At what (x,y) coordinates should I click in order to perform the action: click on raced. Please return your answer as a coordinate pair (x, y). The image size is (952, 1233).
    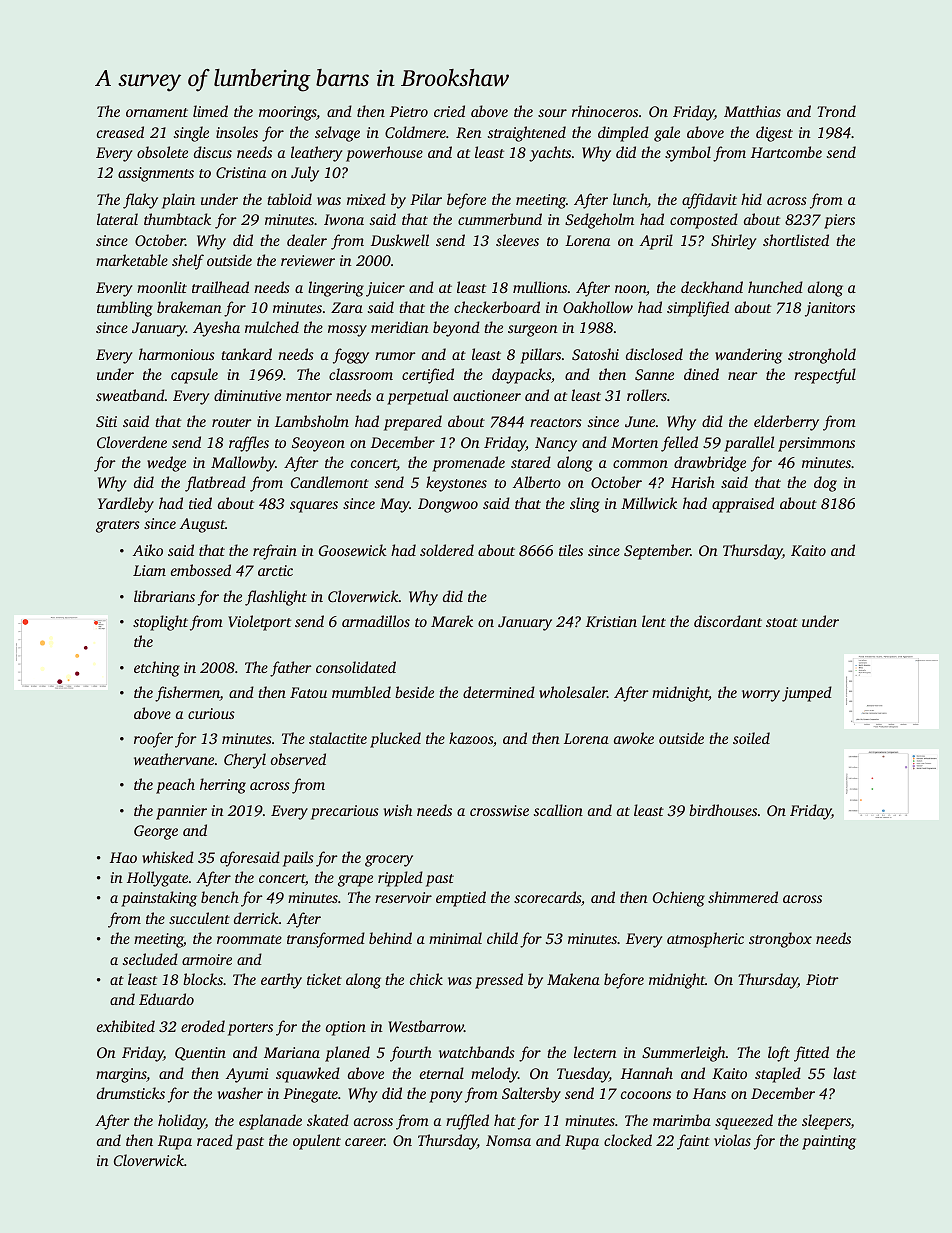
    Looking at the image, I should click on (215, 1140).
